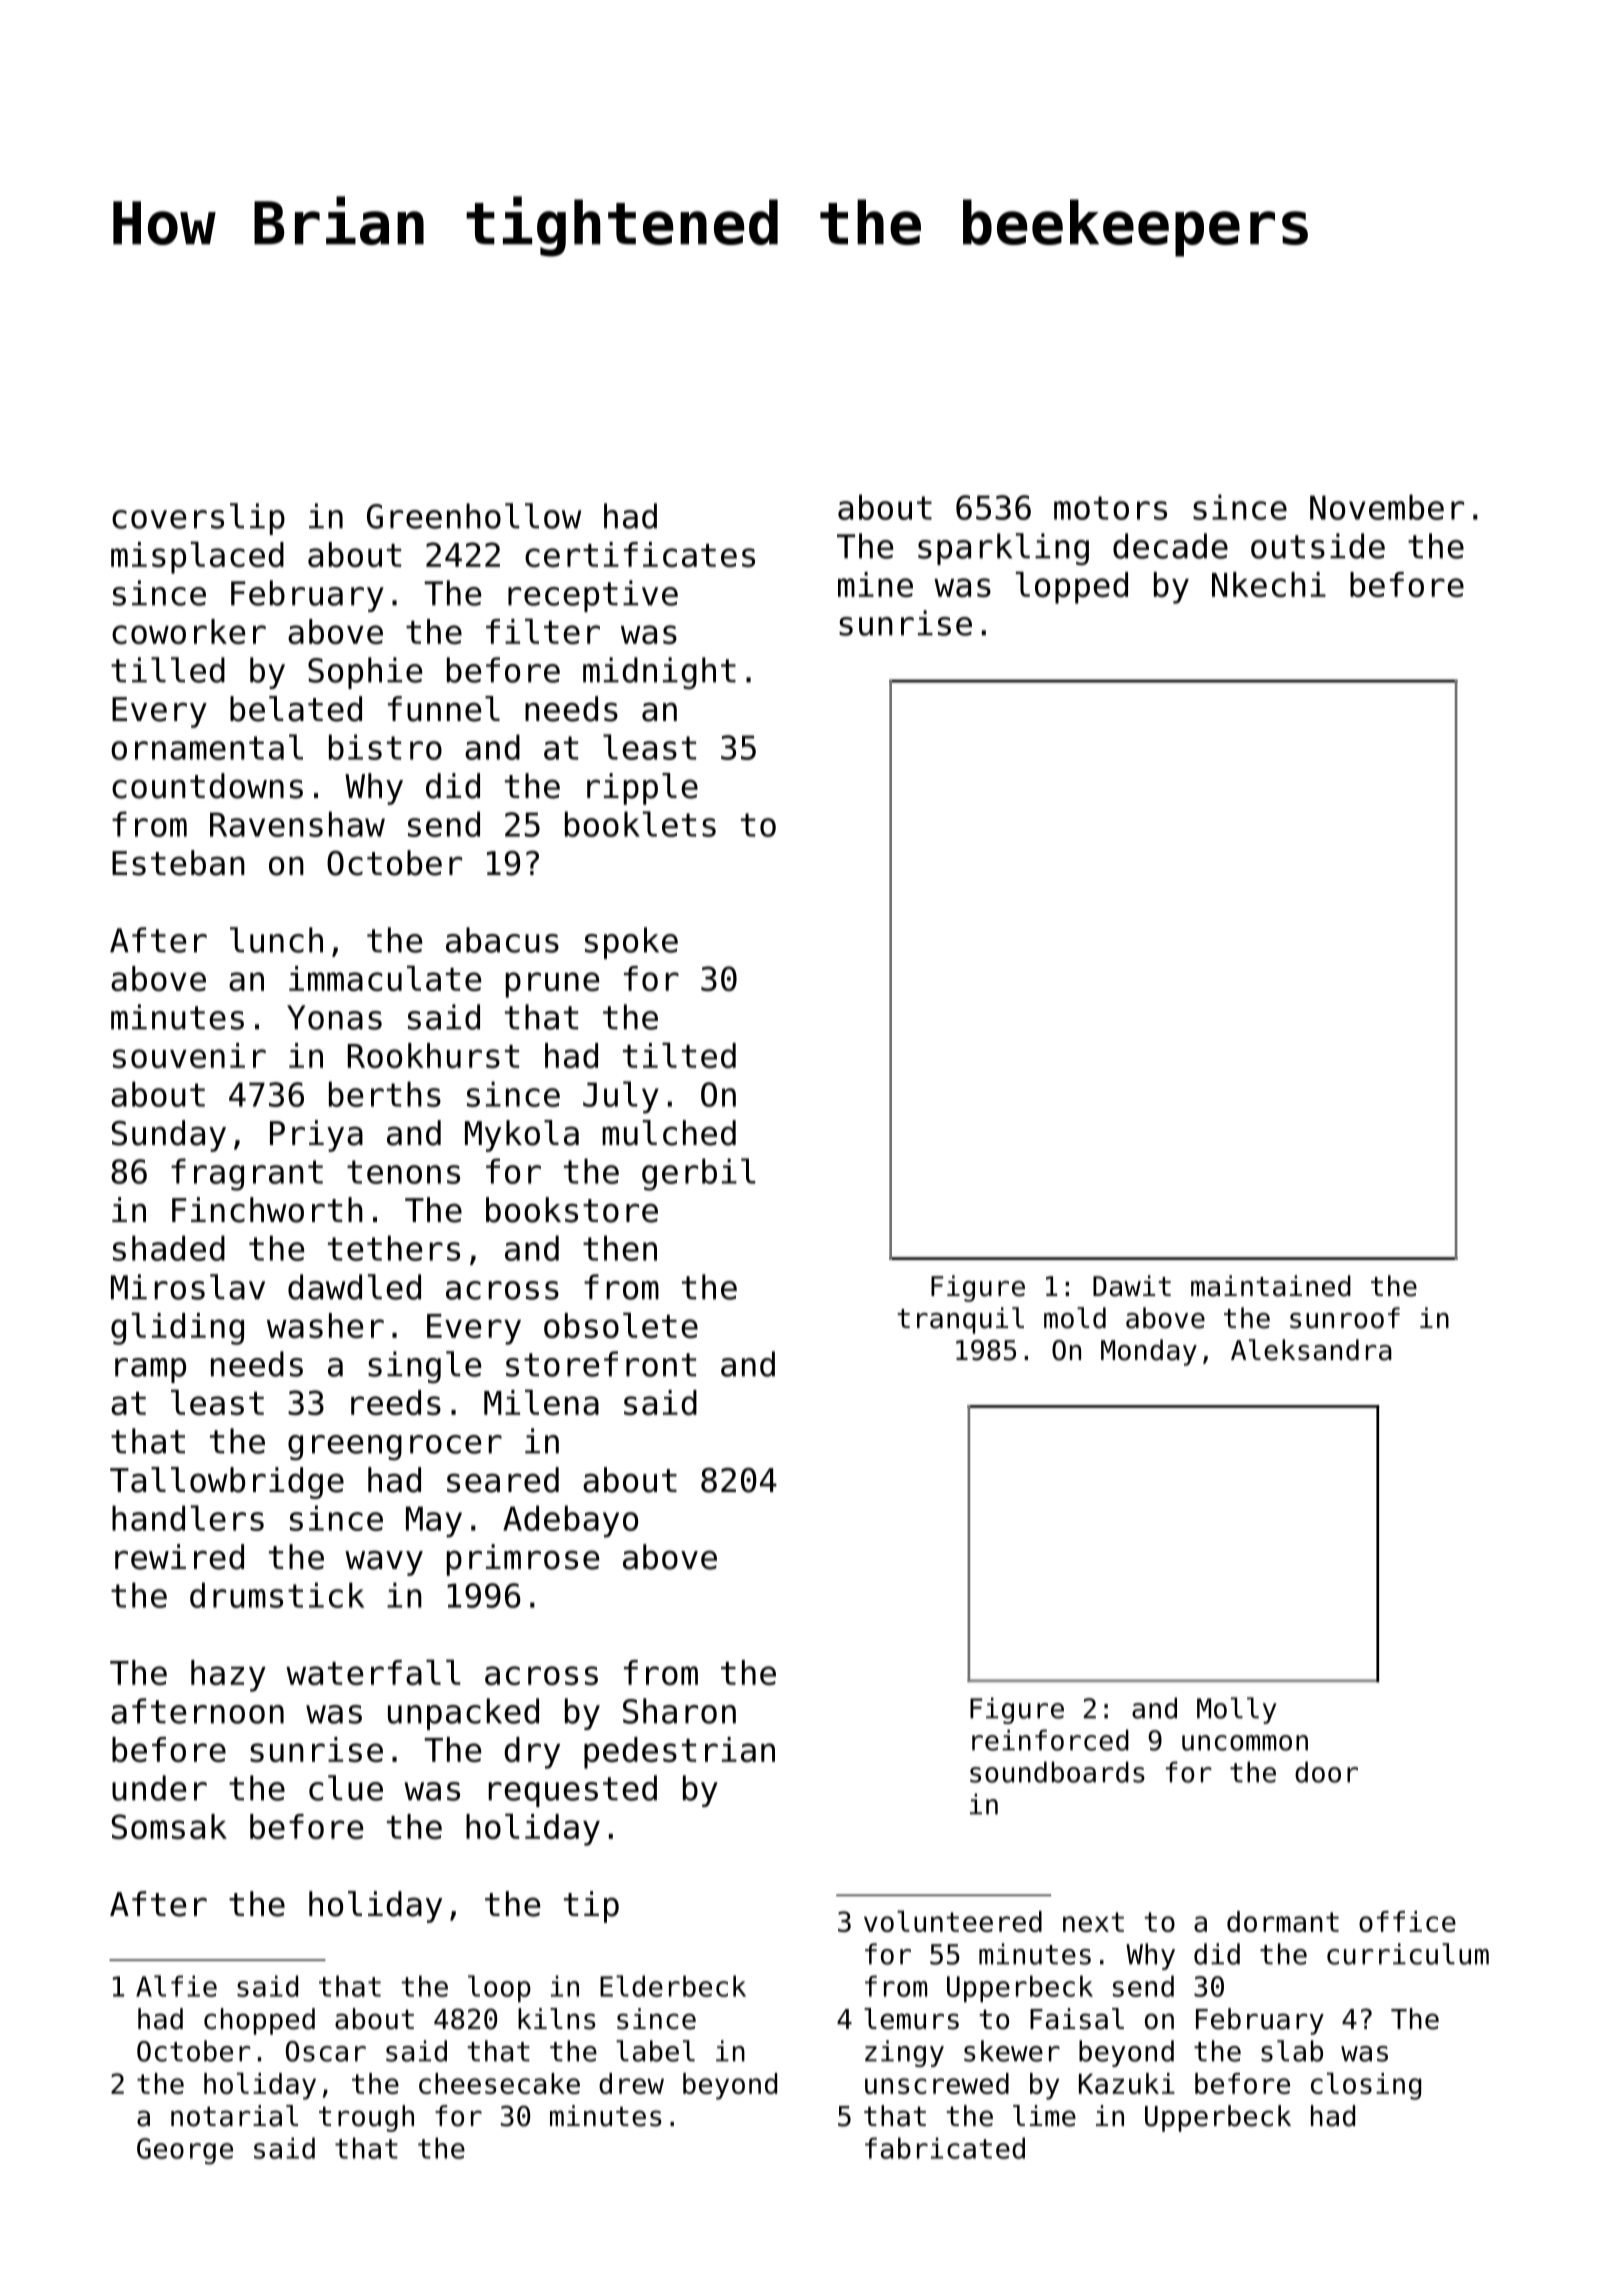 Image resolution: width=1620 pixels, height=2292 pixels. What do you see at coordinates (1072, 587) in the document?
I see `lopped` at bounding box center [1072, 587].
